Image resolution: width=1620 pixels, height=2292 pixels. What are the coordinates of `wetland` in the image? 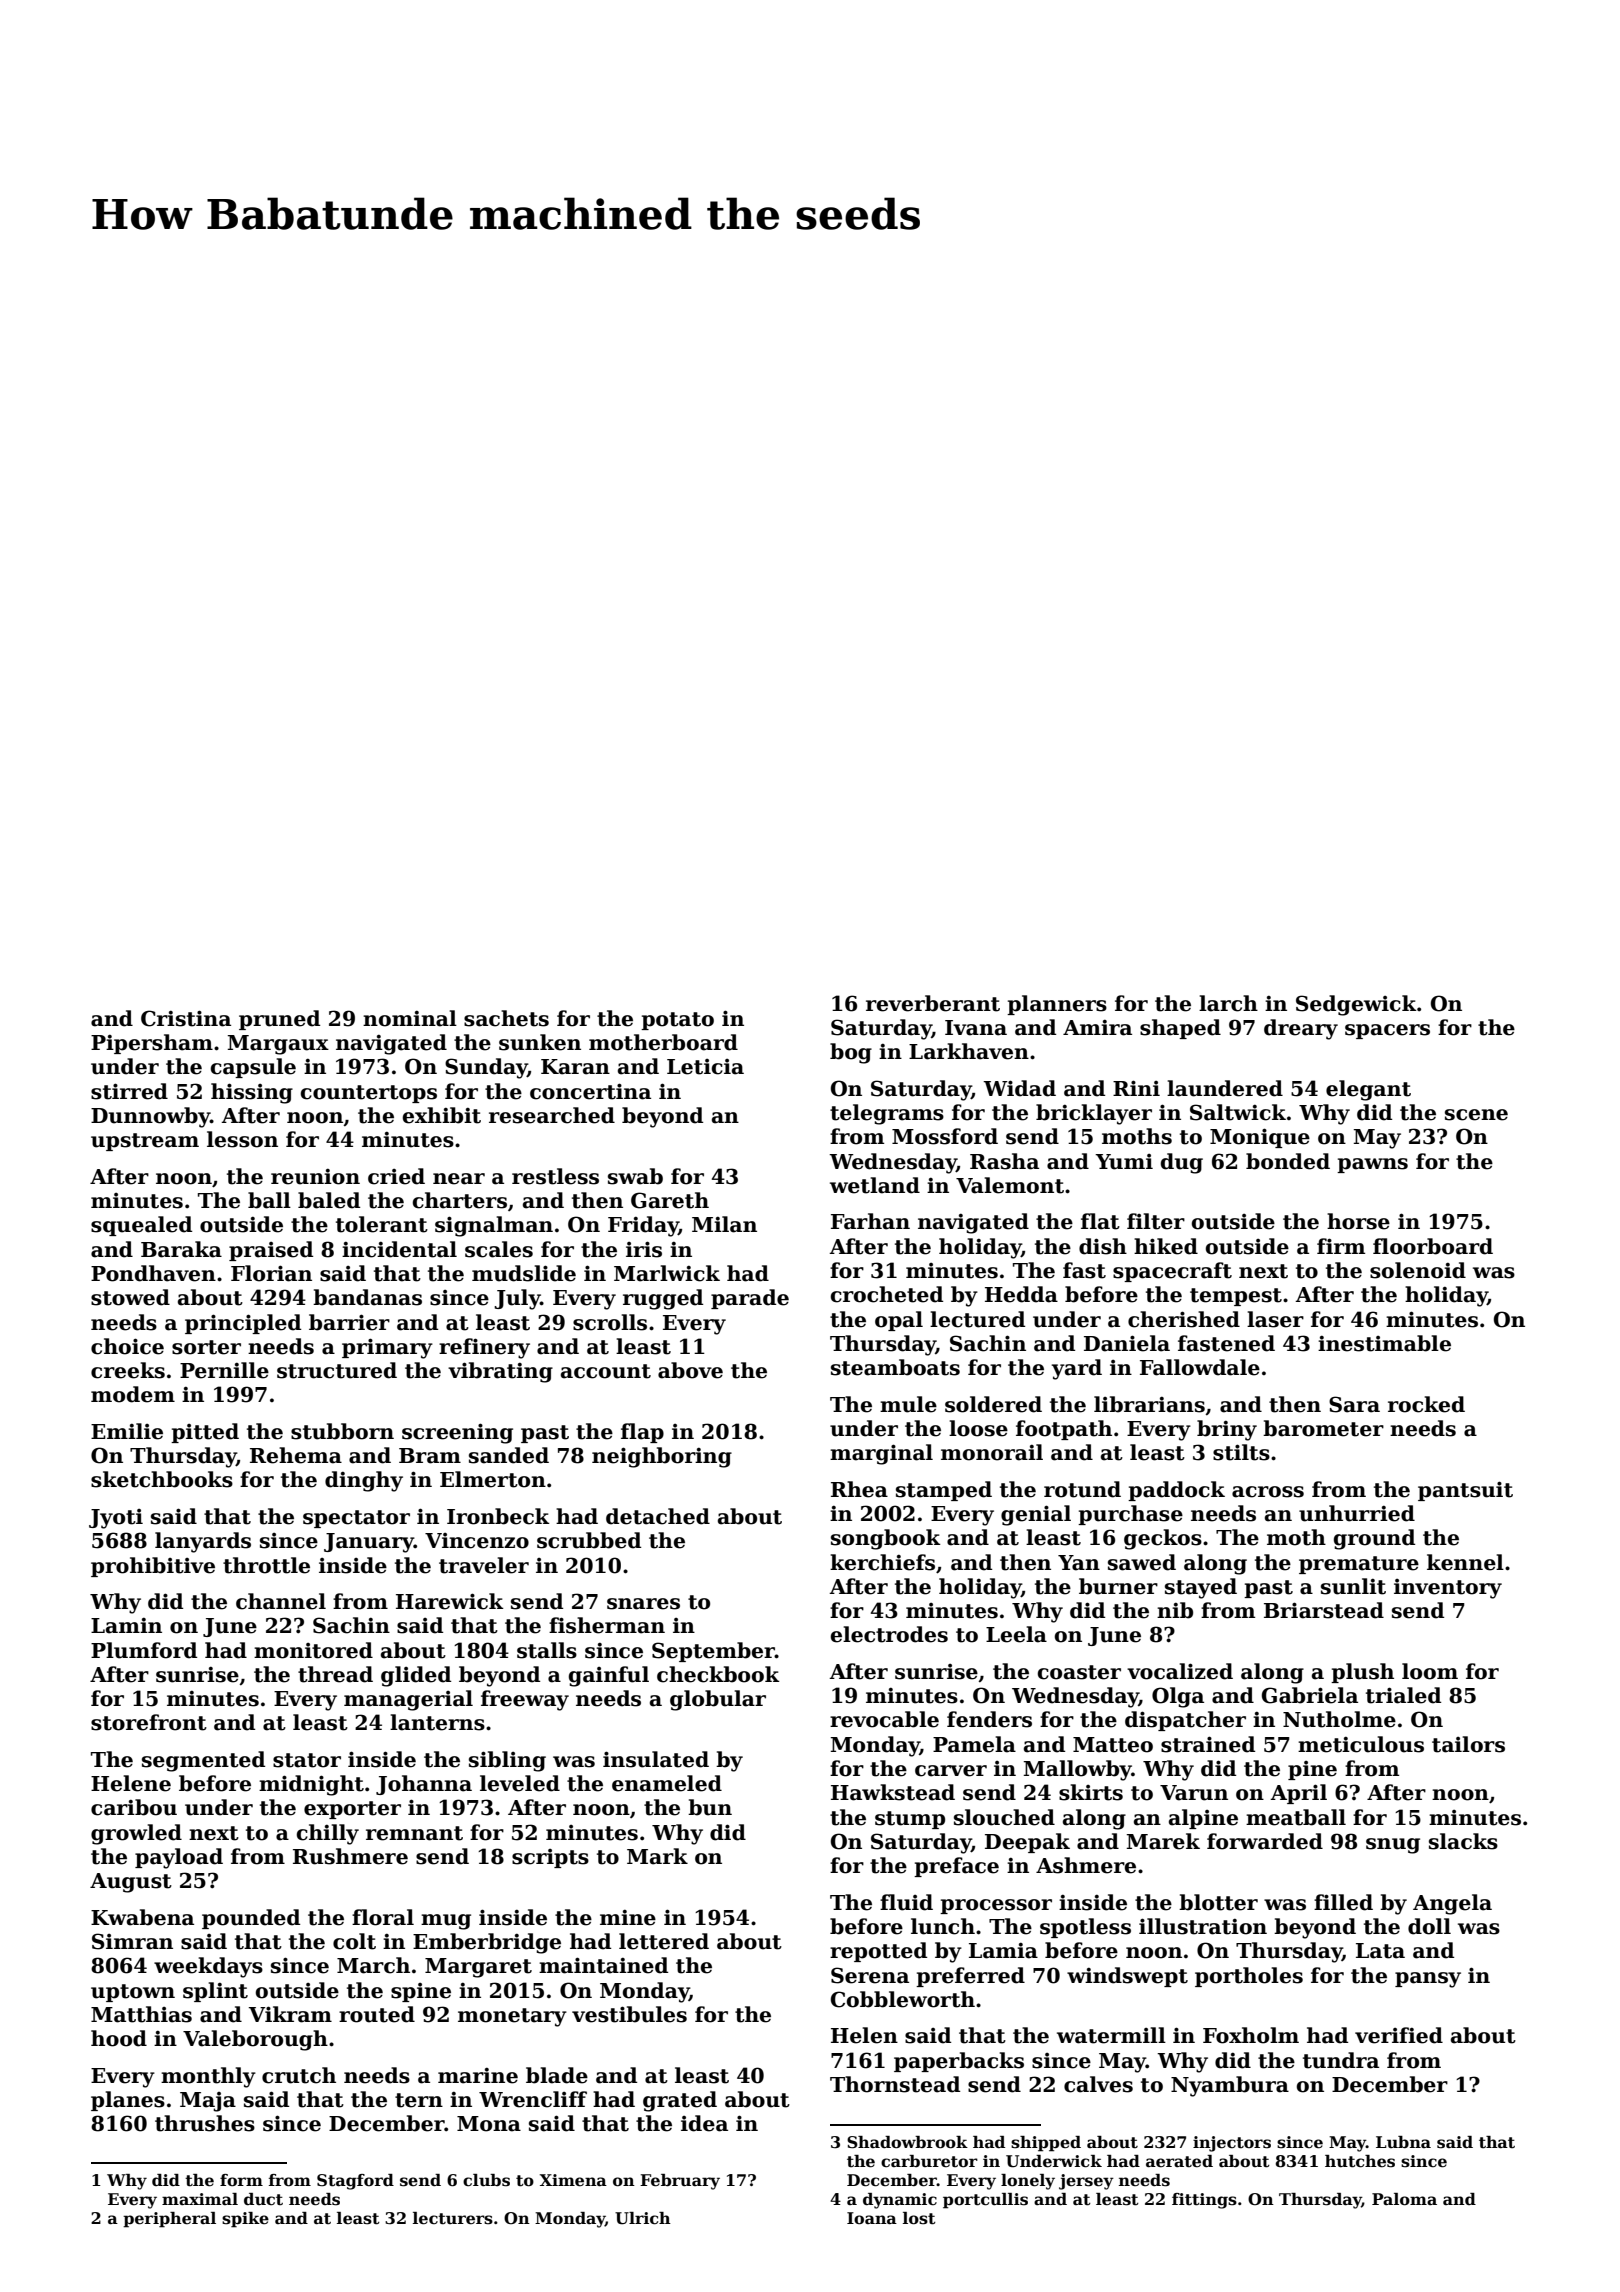 It's located at (875, 1185).
